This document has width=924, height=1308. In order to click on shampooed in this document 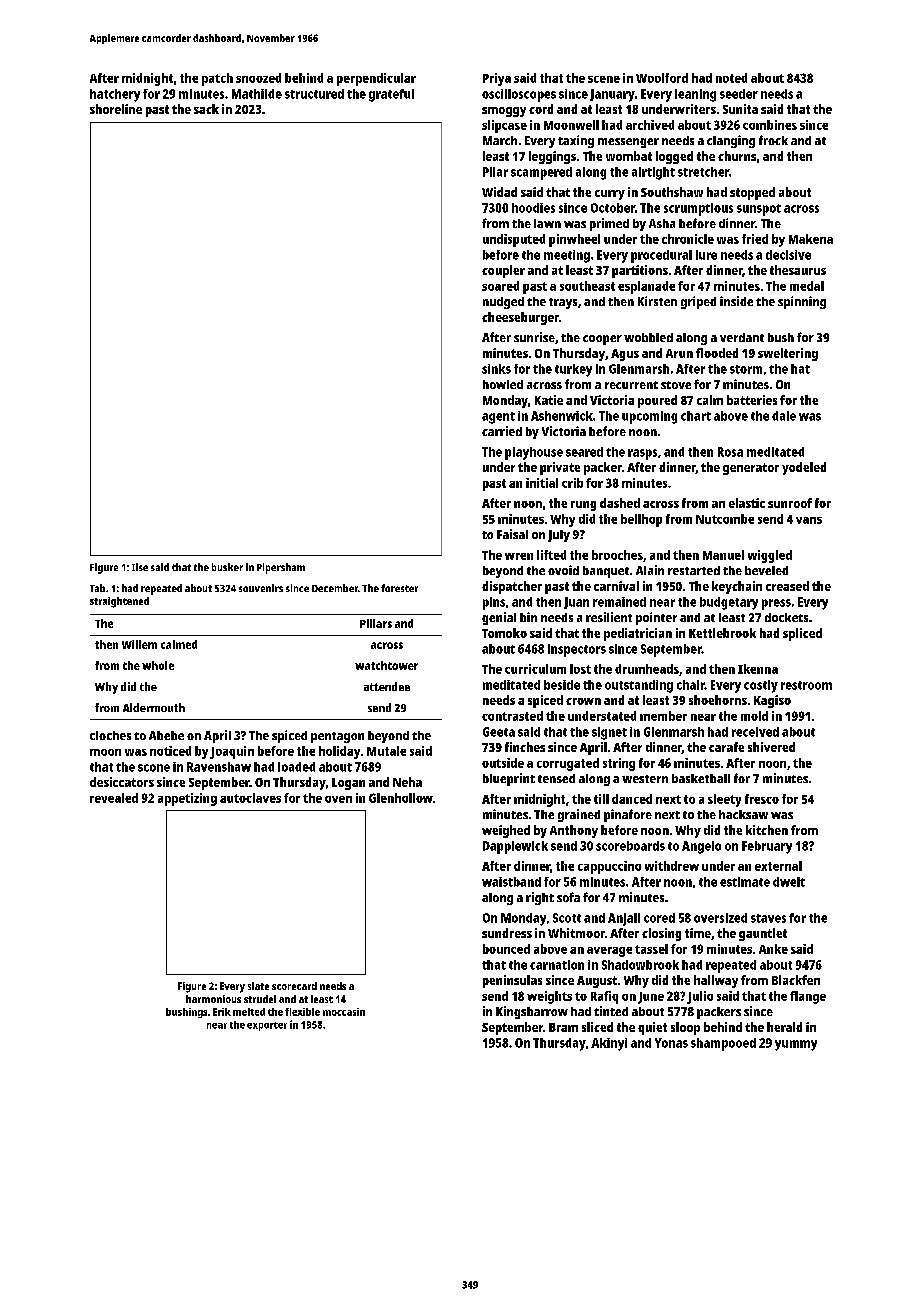, I will do `click(723, 1044)`.
